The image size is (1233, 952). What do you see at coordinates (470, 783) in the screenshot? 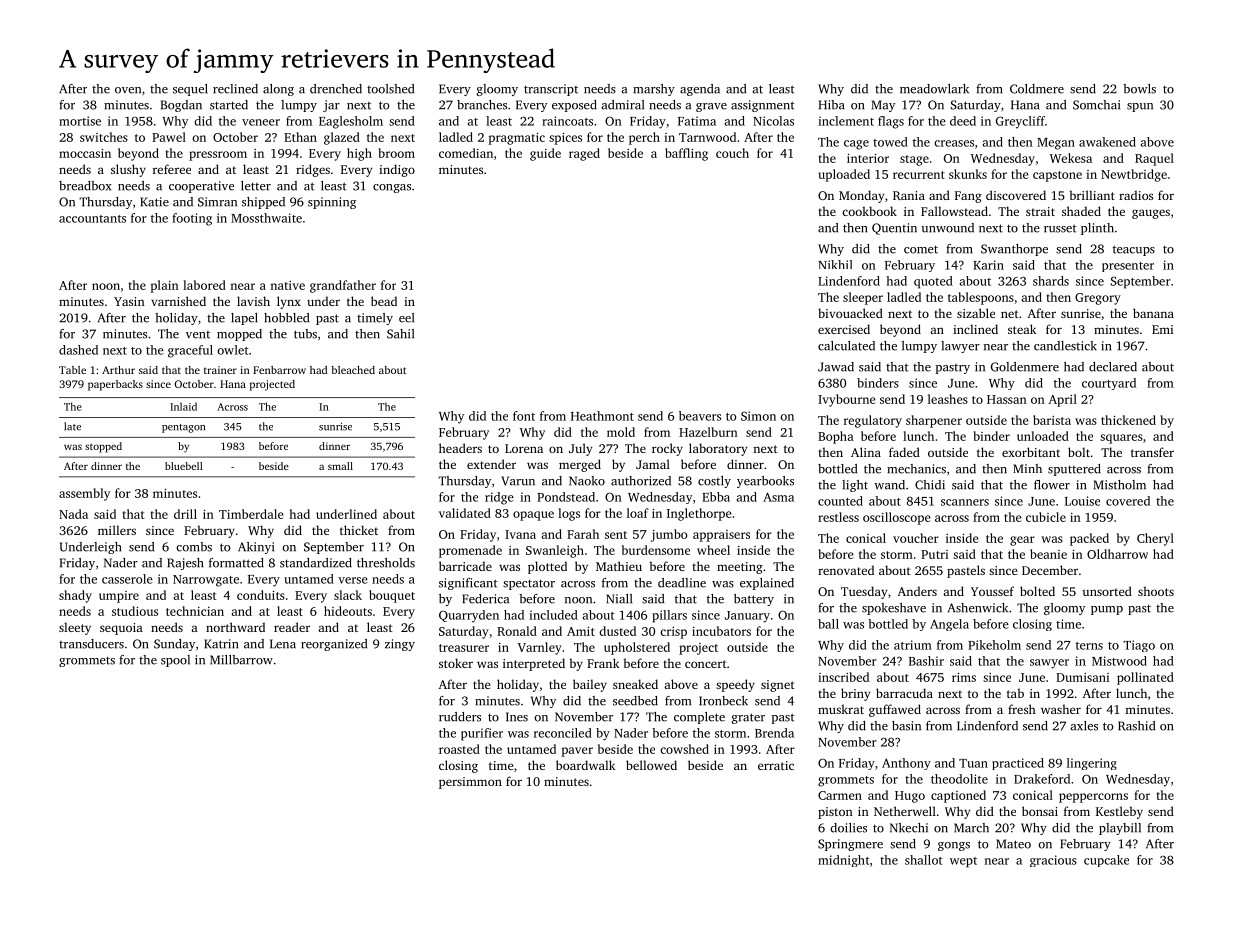
I see `persimmon` at bounding box center [470, 783].
